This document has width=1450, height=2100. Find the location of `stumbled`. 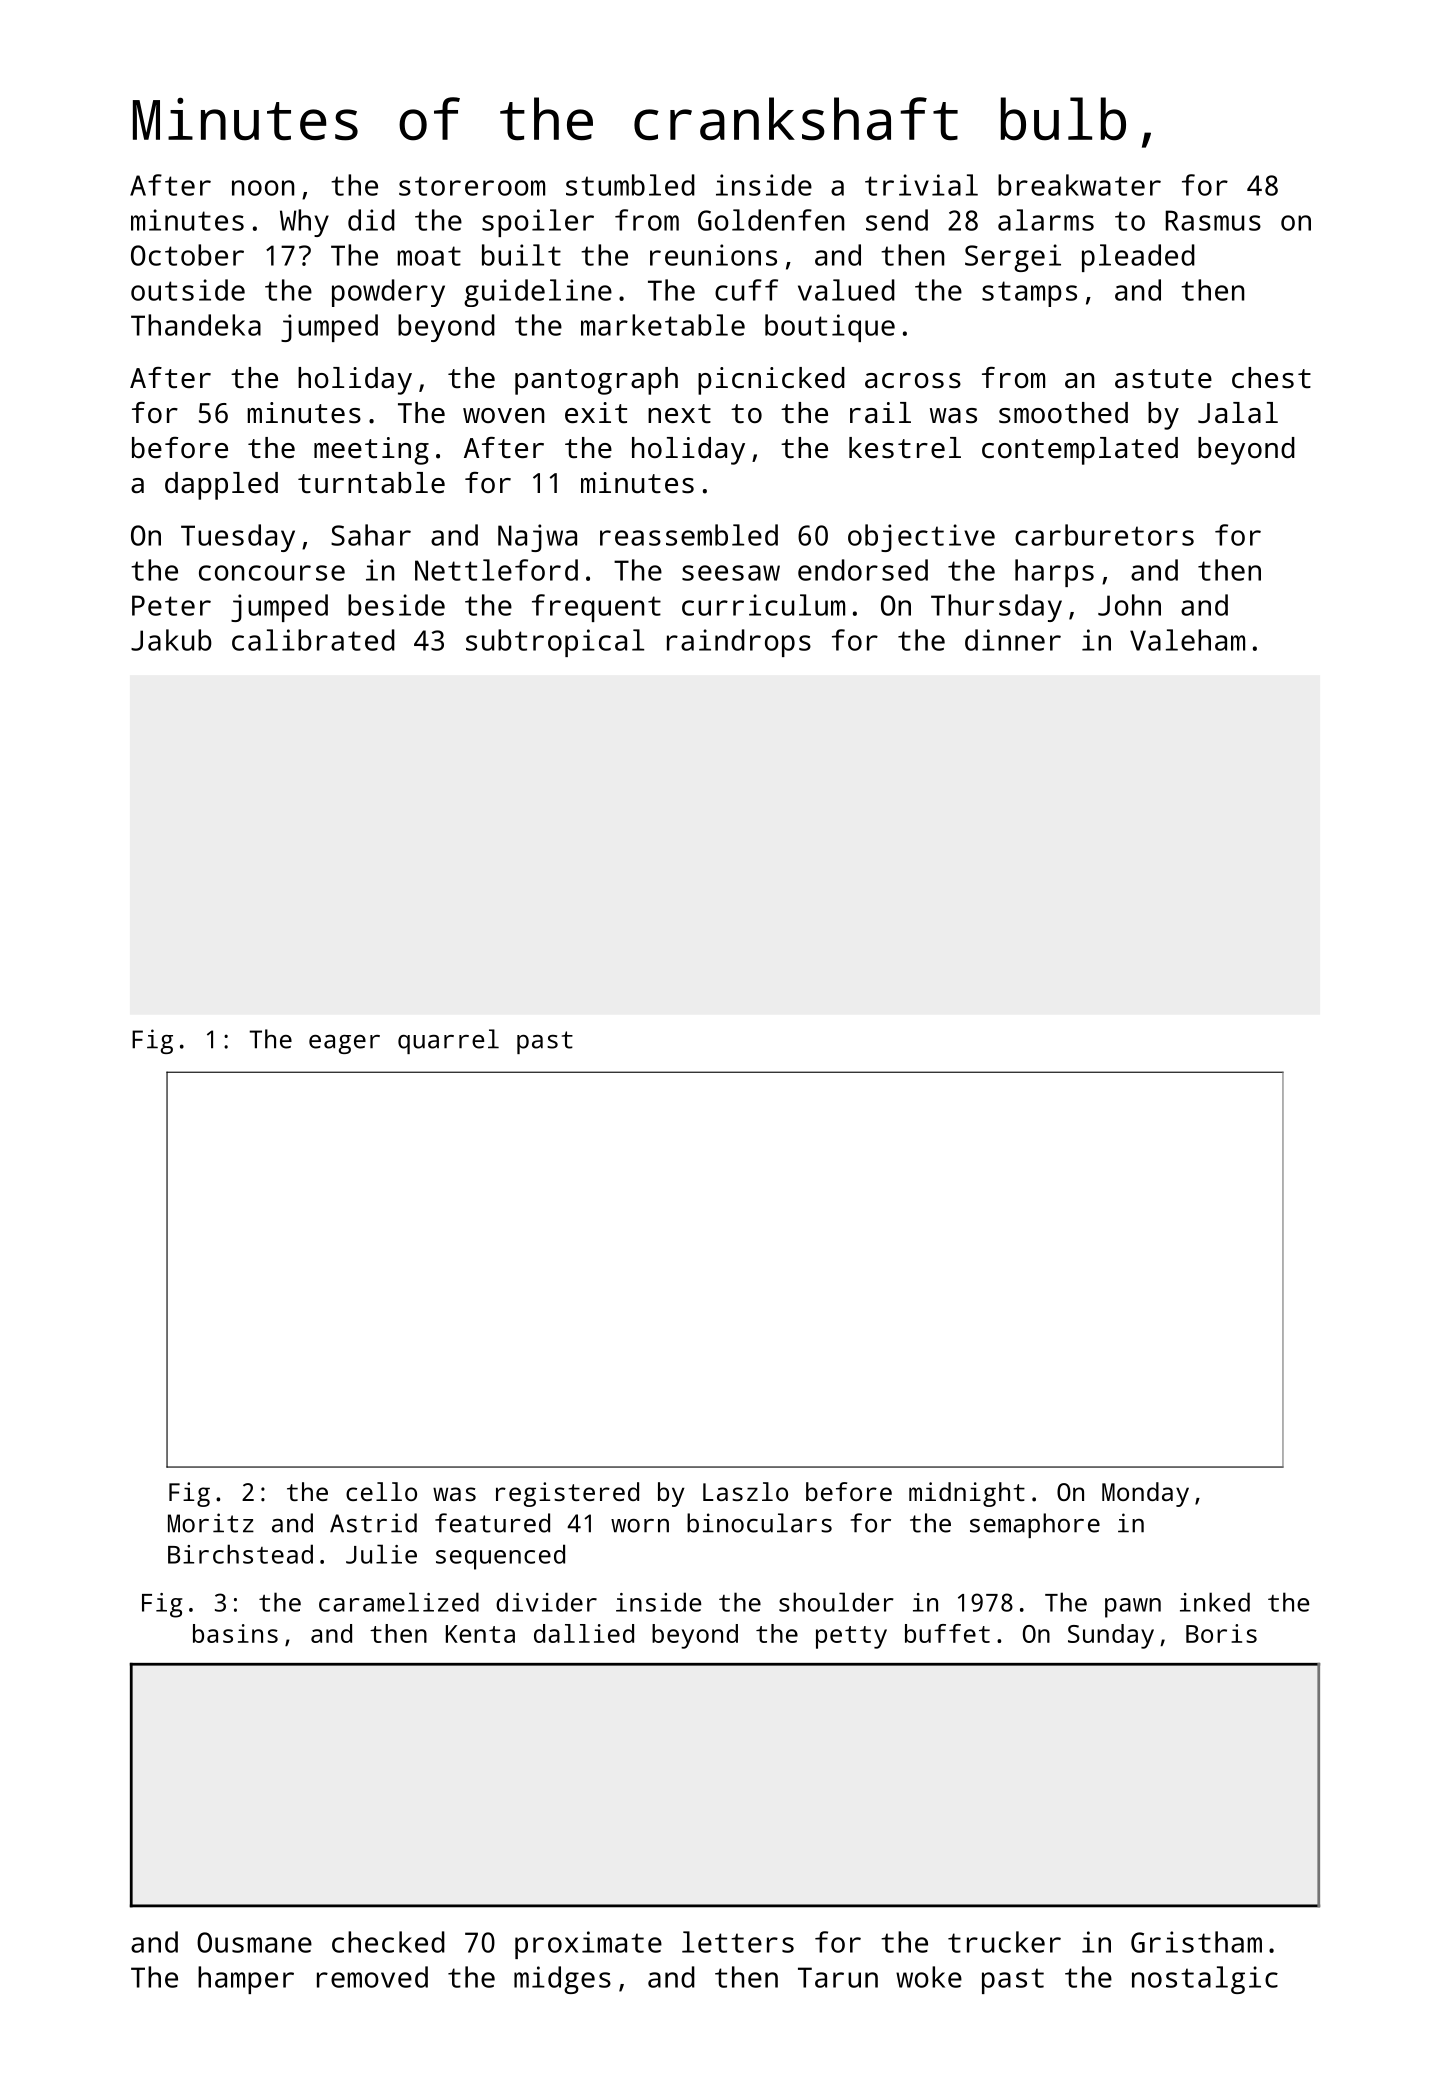

stumbled is located at coordinates (630, 185).
